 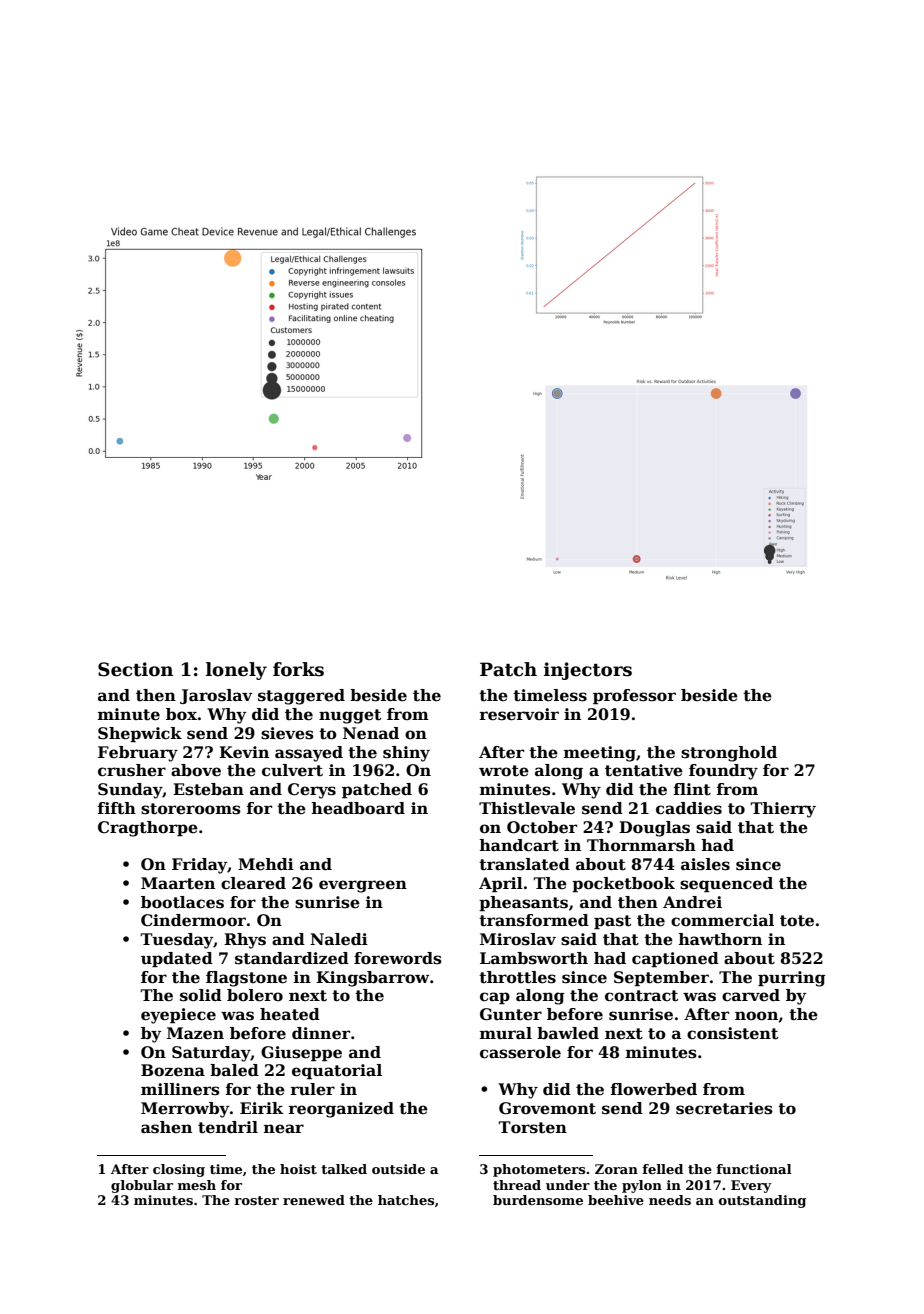 What do you see at coordinates (520, 1052) in the page?
I see `casserole` at bounding box center [520, 1052].
